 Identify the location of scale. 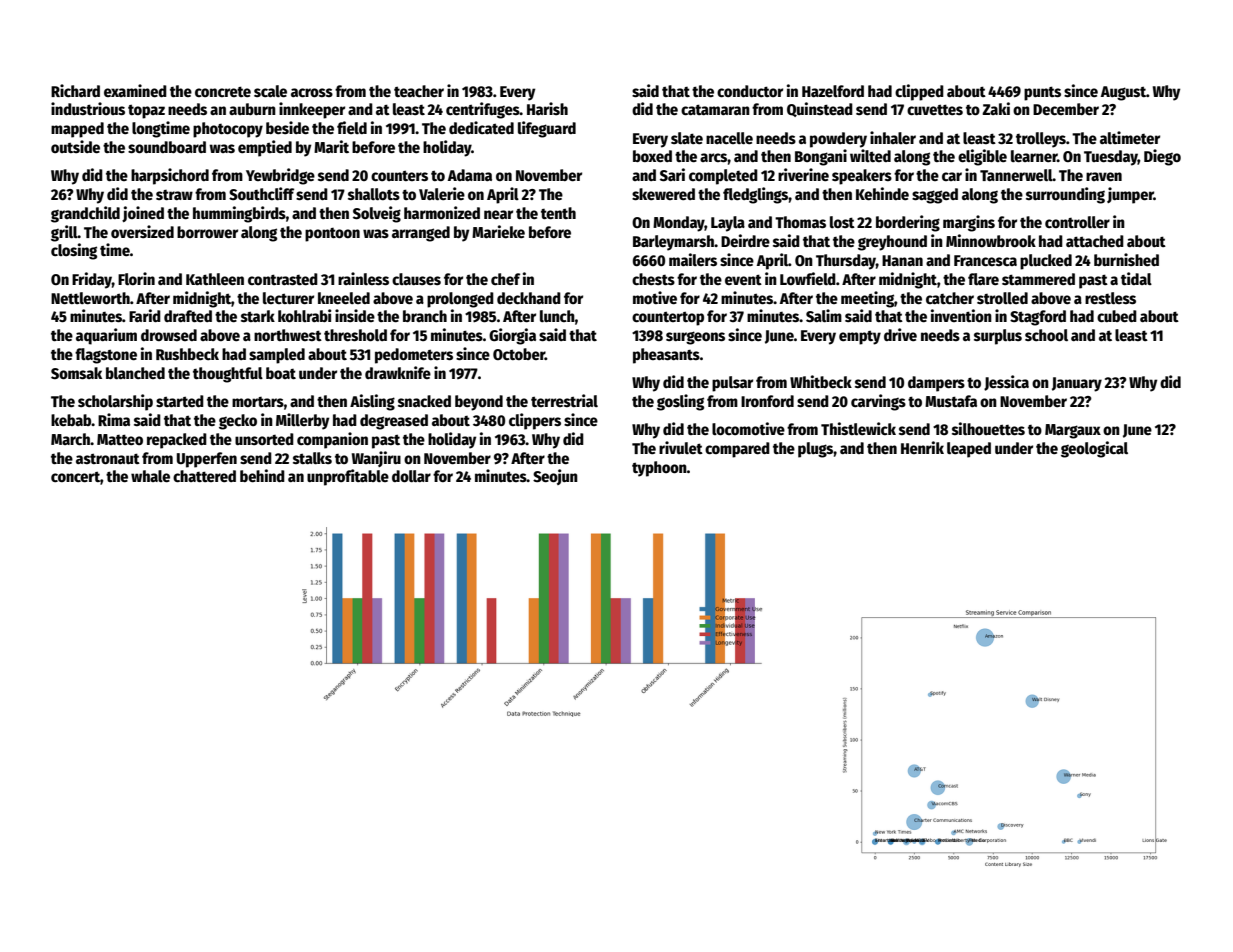
(270, 91).
